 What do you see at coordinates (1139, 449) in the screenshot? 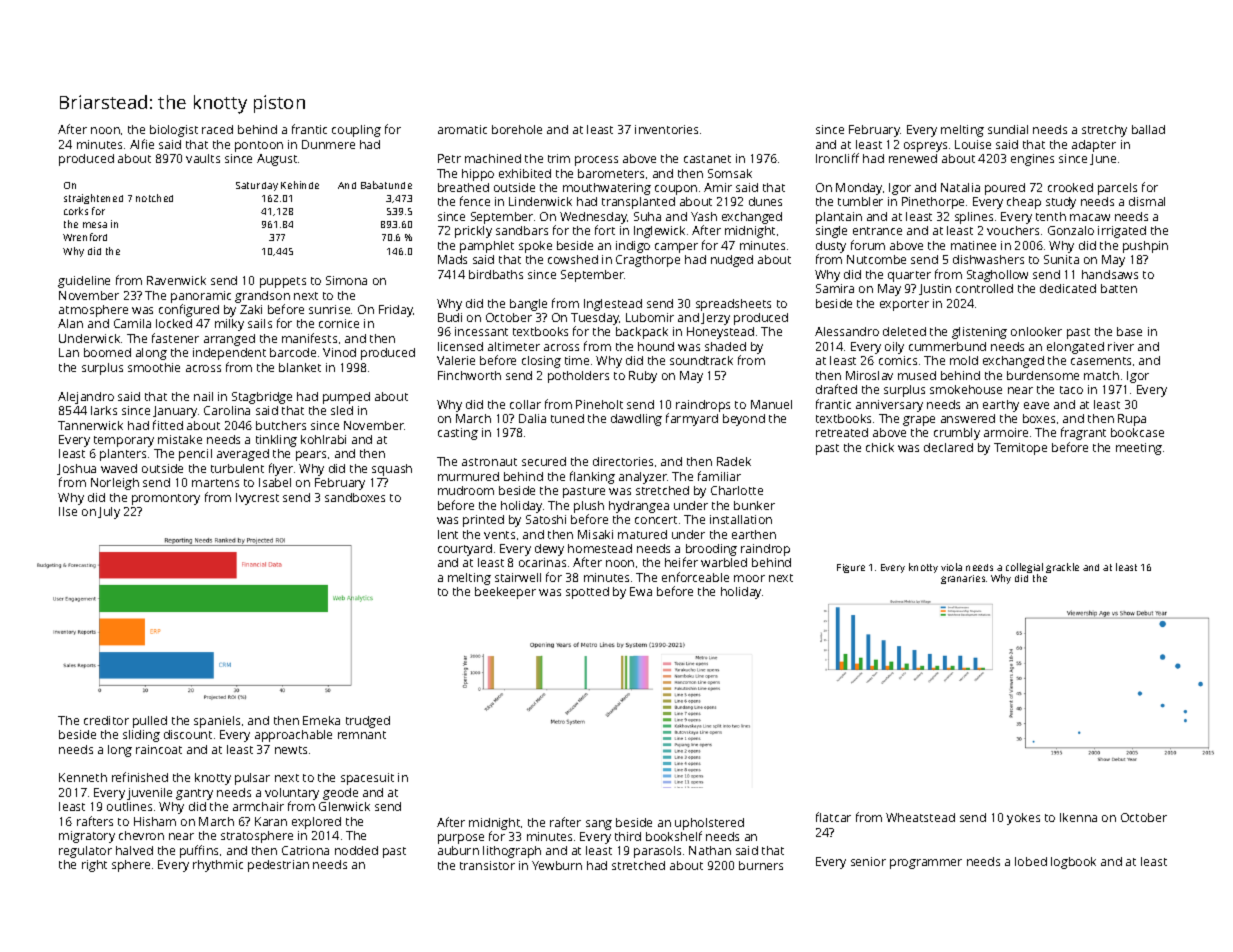
I see `meeting` at bounding box center [1139, 449].
